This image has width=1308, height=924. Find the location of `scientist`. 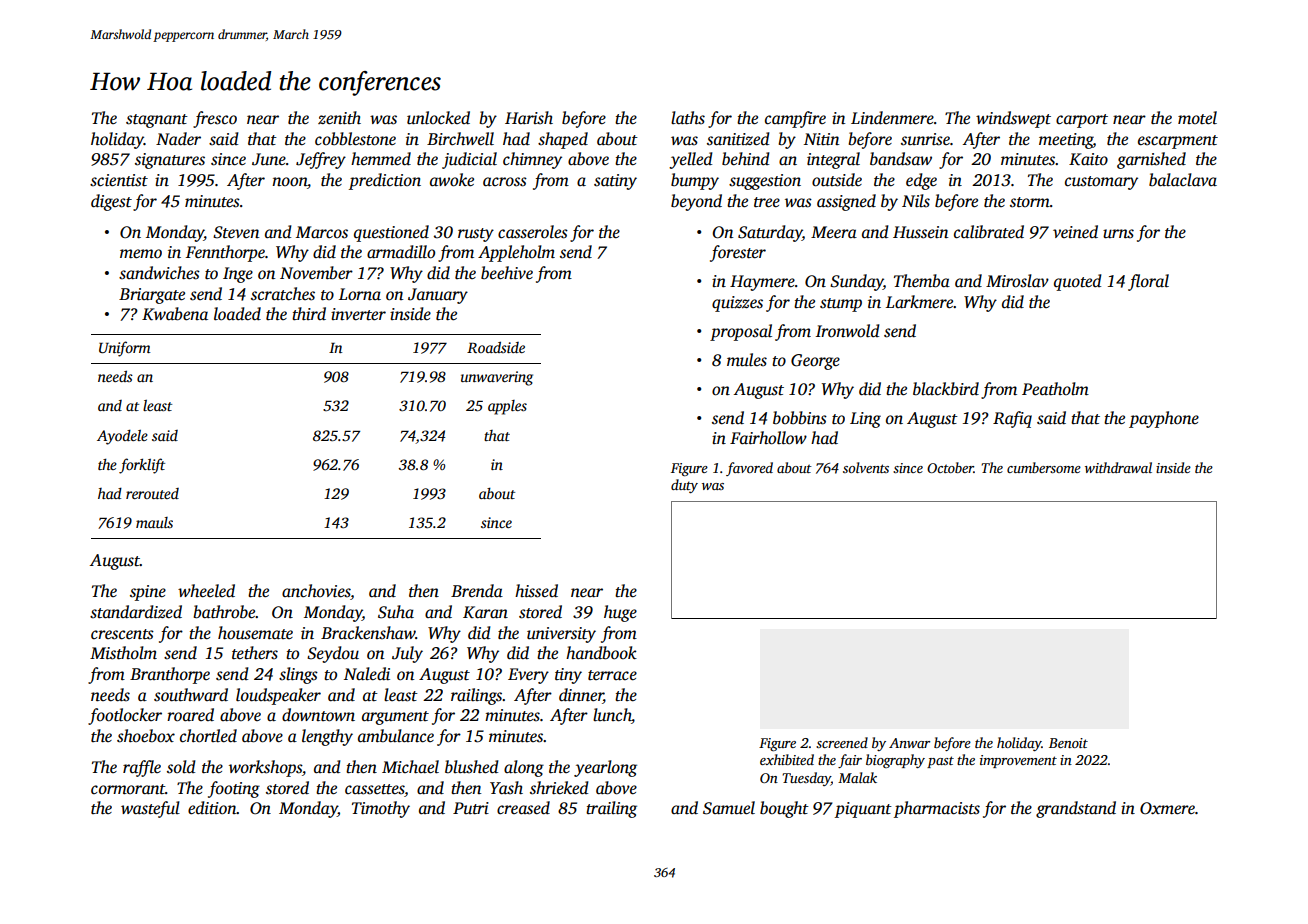

scientist is located at coordinates (119, 180).
